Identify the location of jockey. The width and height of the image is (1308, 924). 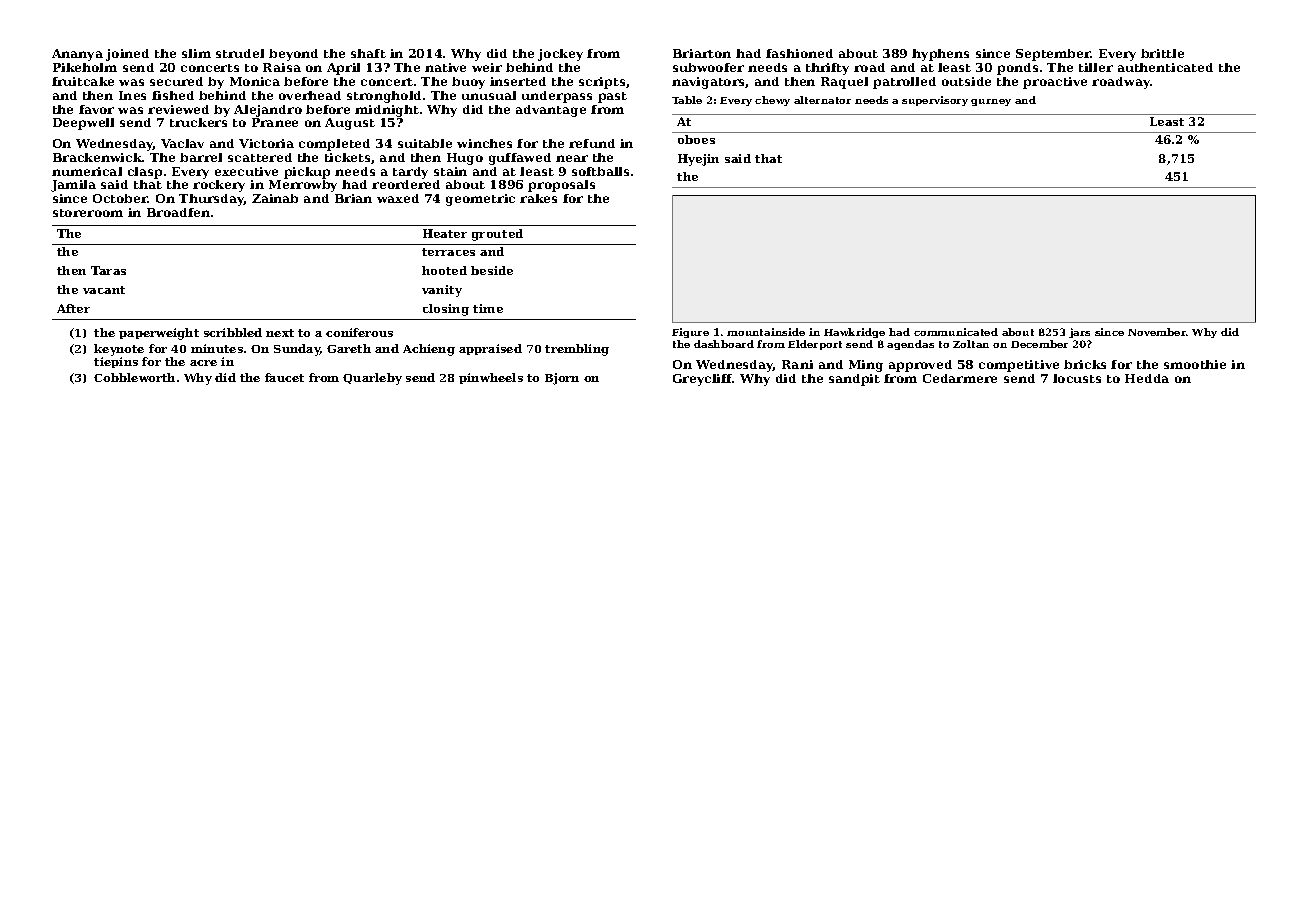
(560, 55).
